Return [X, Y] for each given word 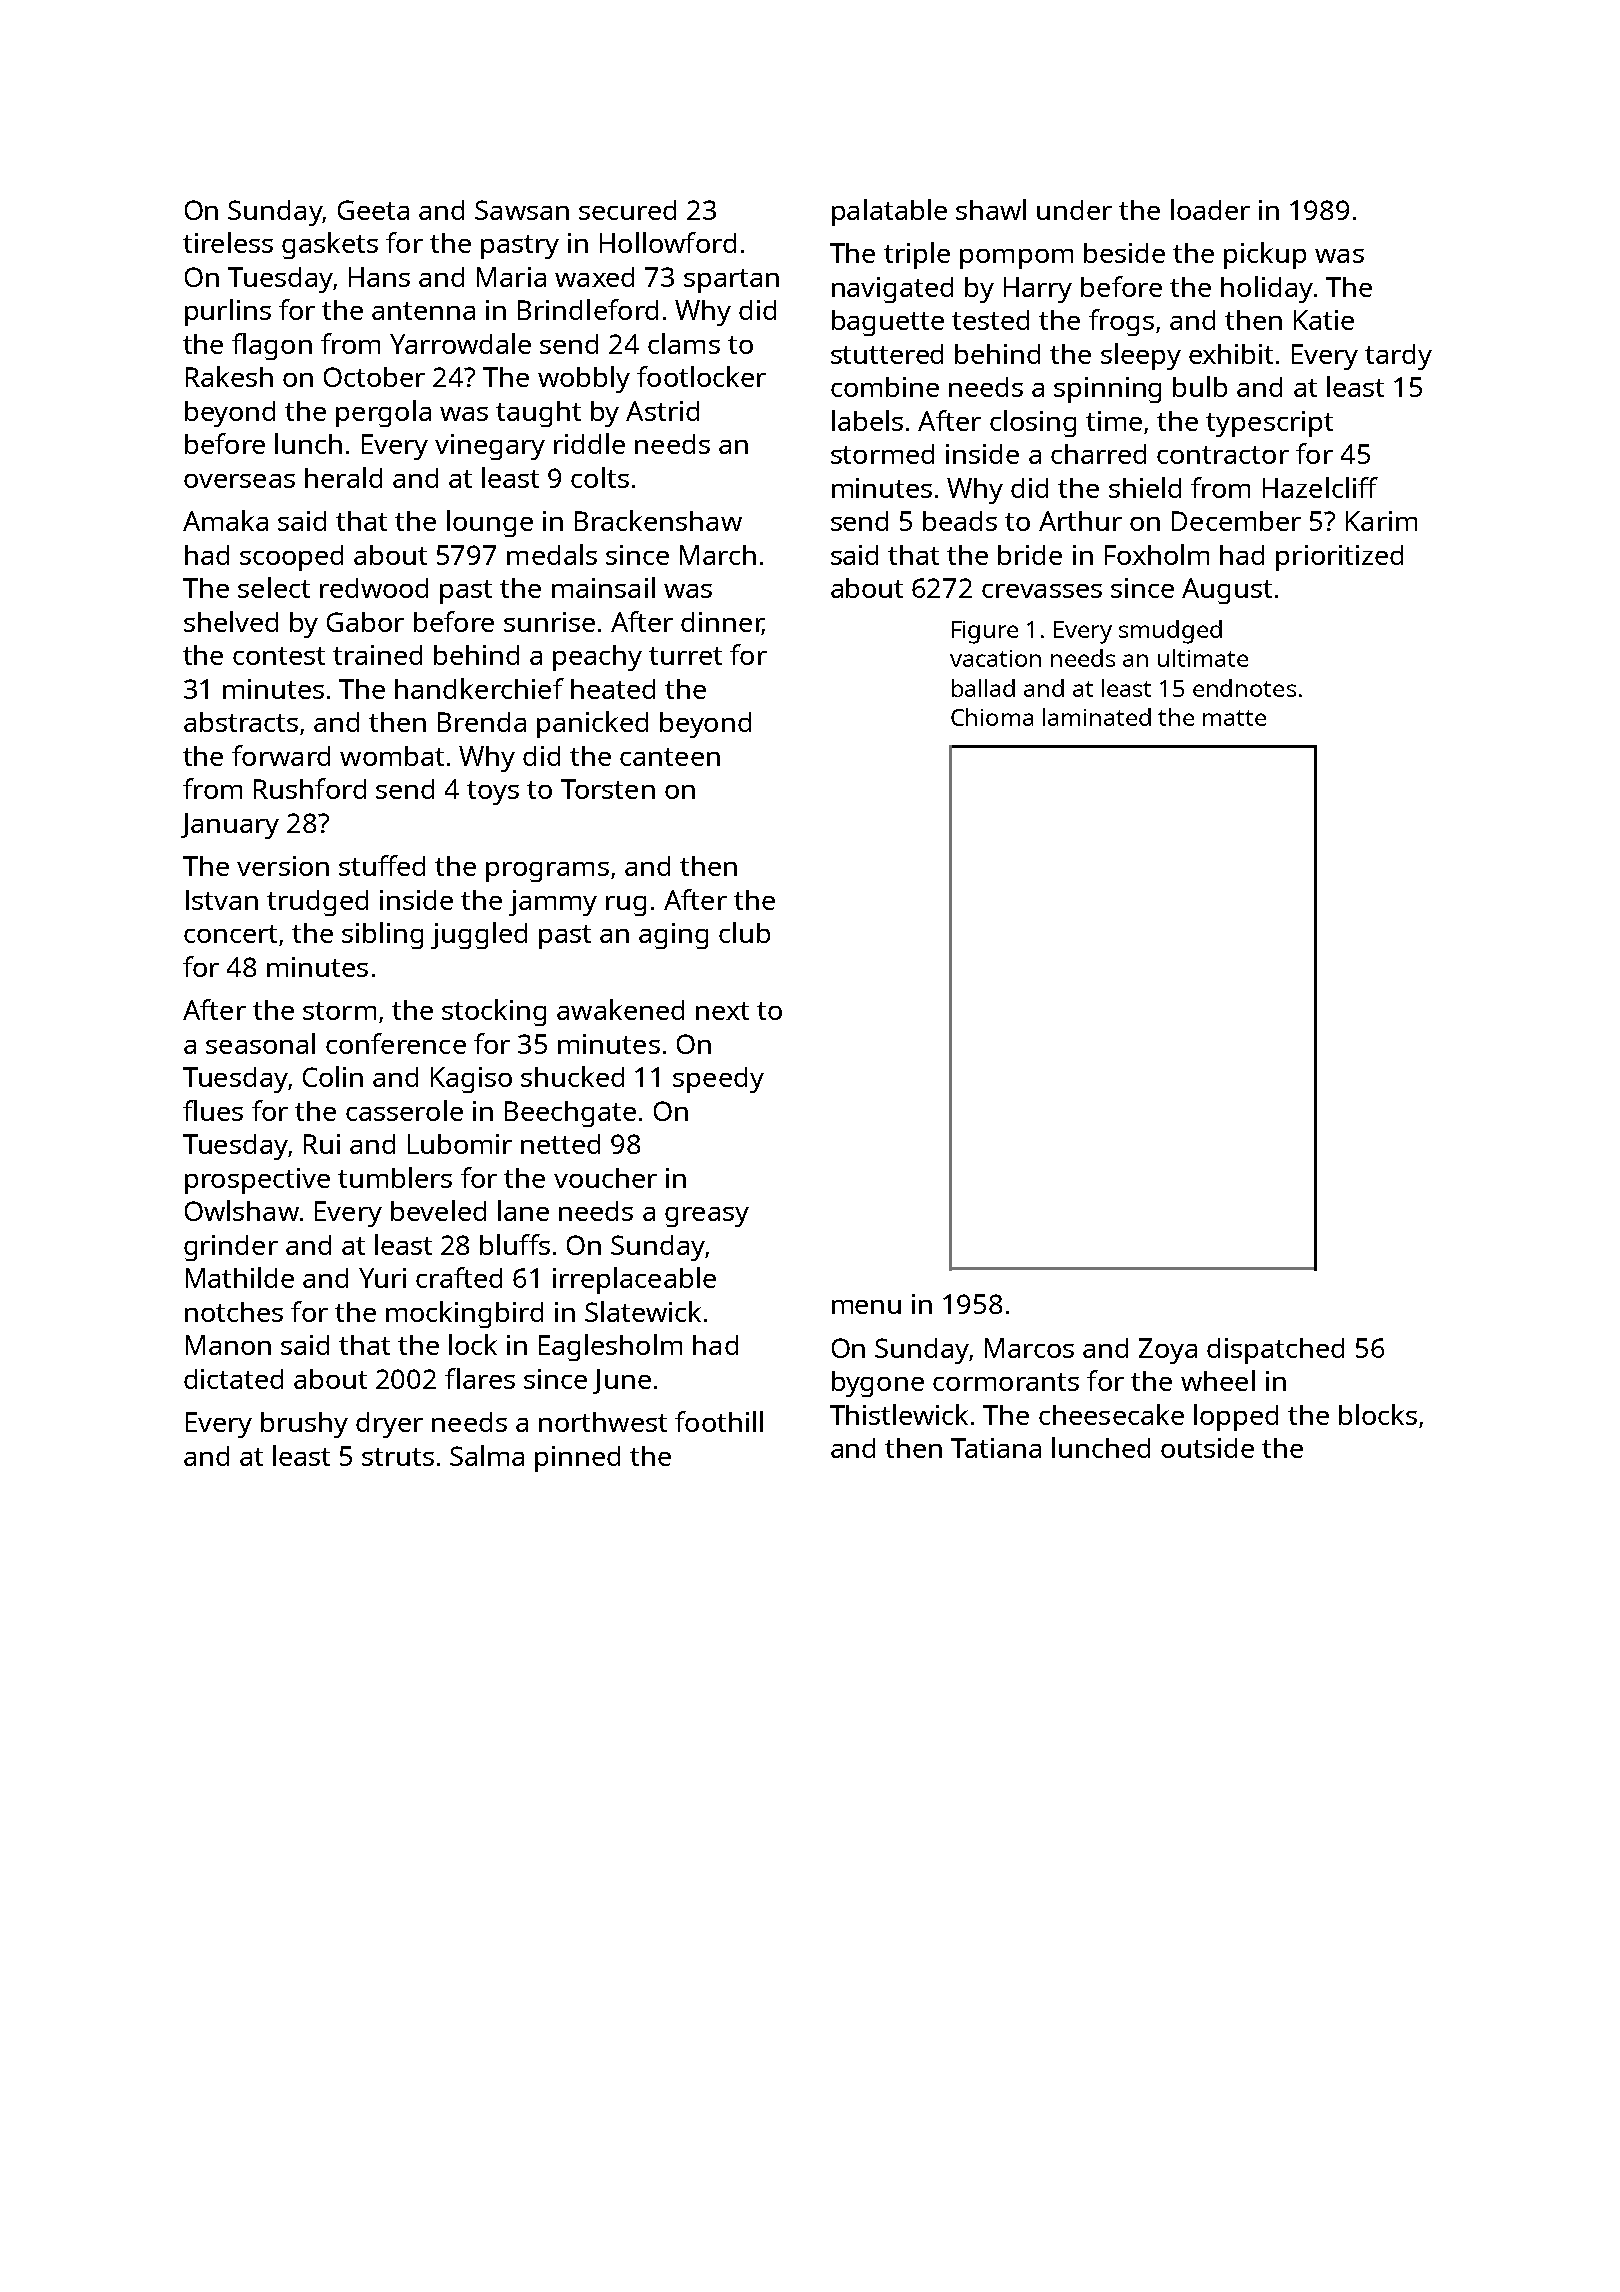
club [744, 932]
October [374, 377]
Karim [1381, 521]
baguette [888, 323]
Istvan [222, 900]
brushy [304, 1425]
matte [1234, 718]
